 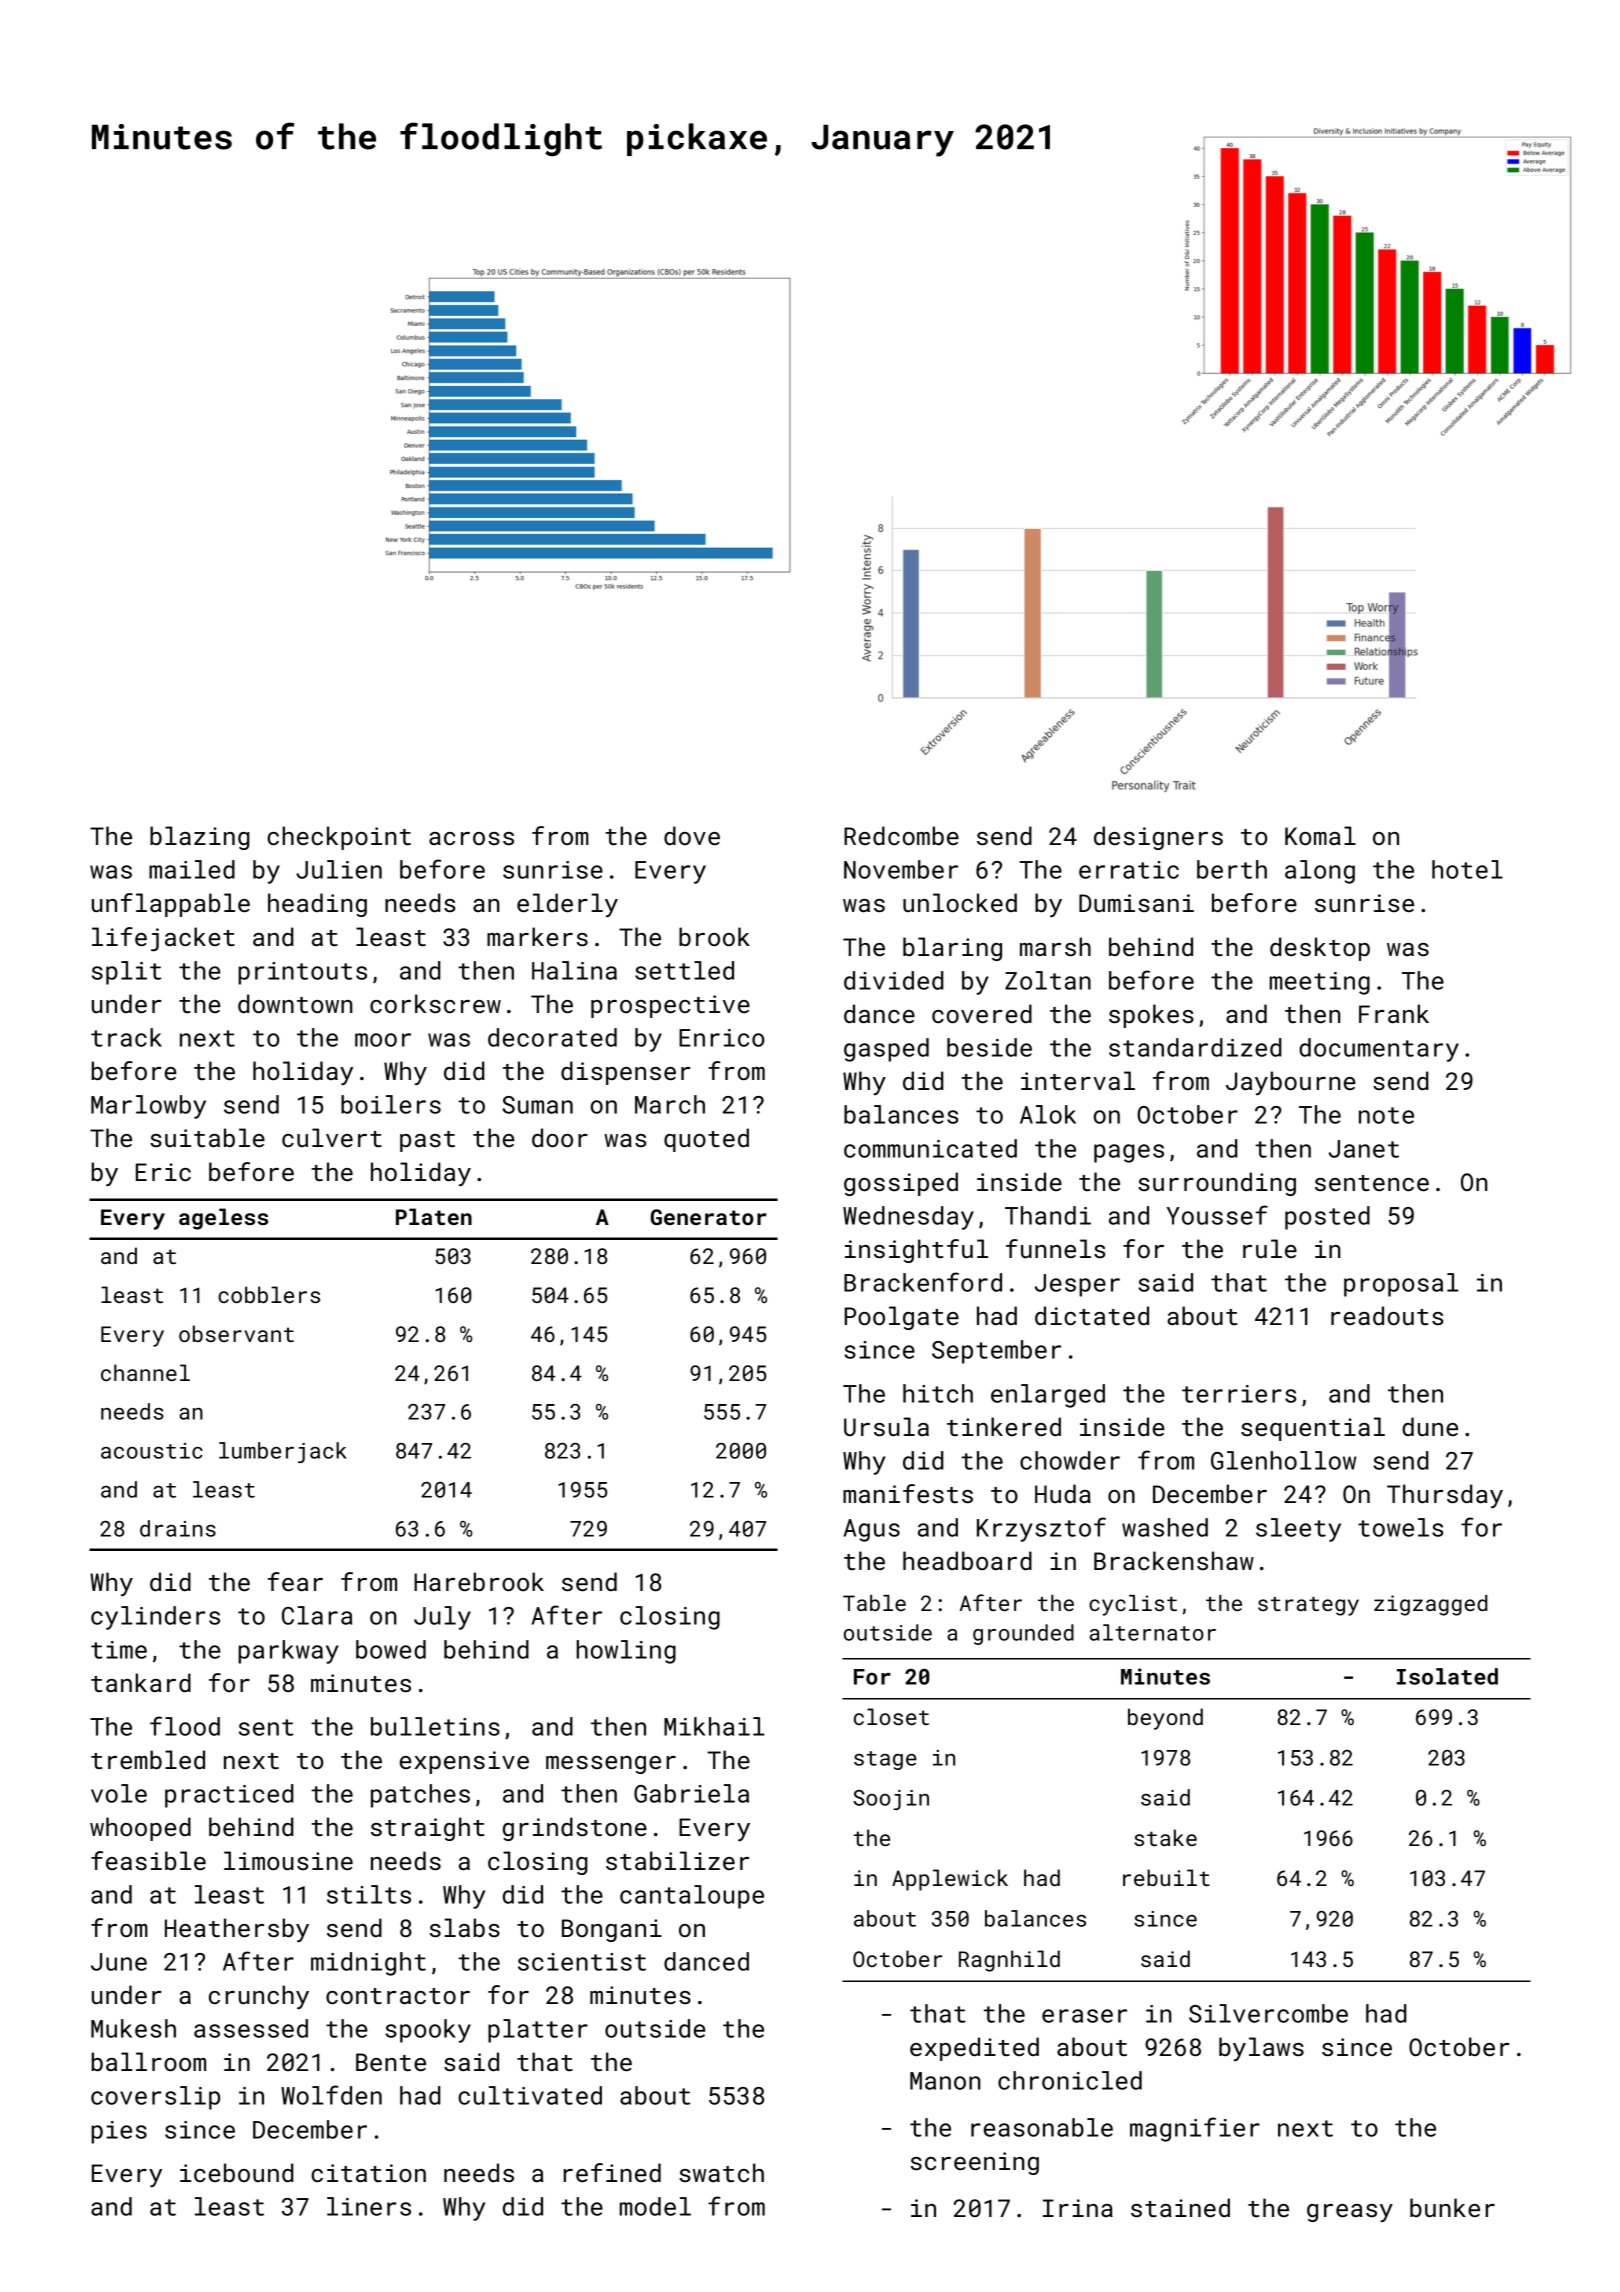 I want to click on stake, so click(x=1165, y=1837).
